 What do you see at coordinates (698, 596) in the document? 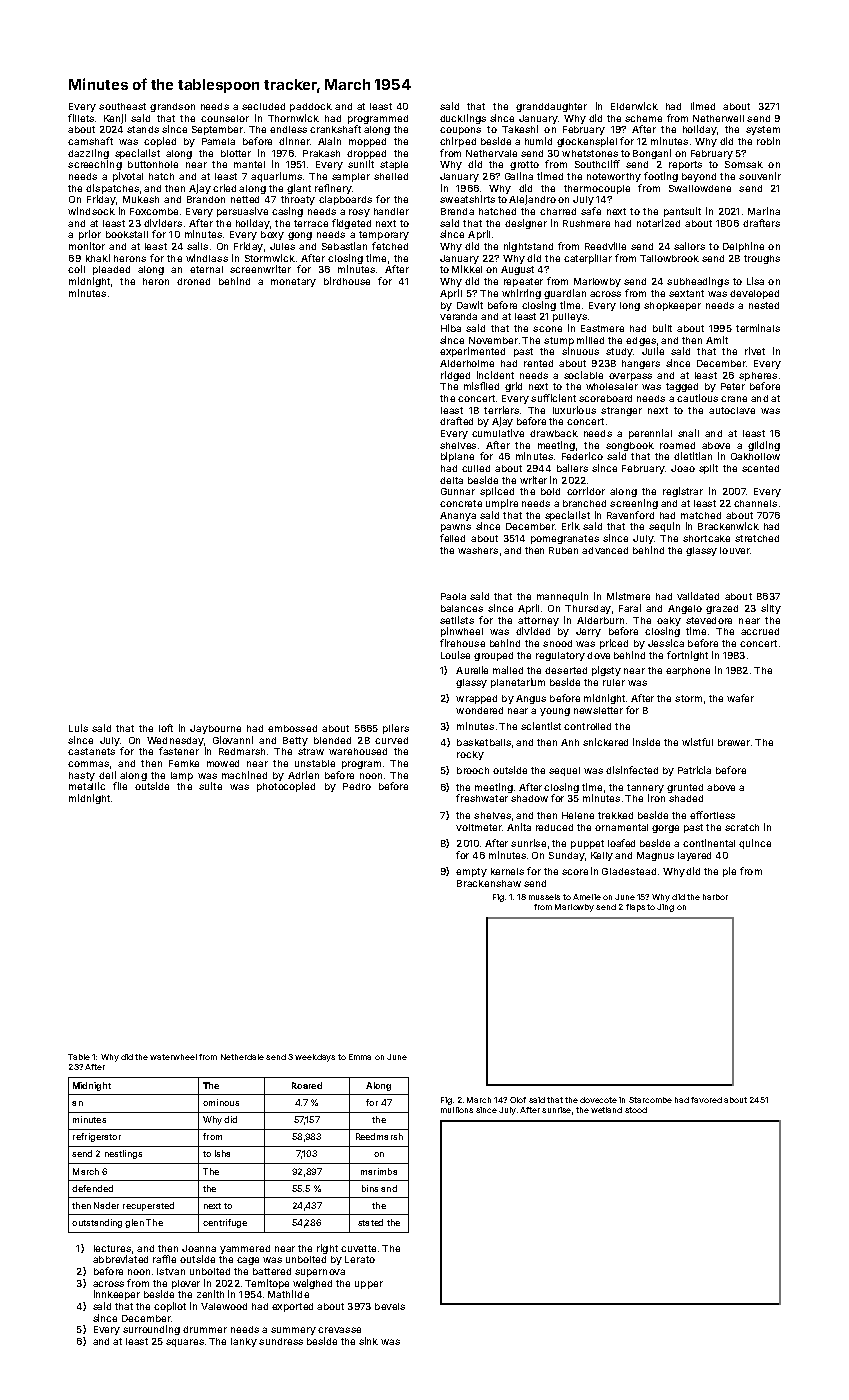
I see `validated` at bounding box center [698, 596].
